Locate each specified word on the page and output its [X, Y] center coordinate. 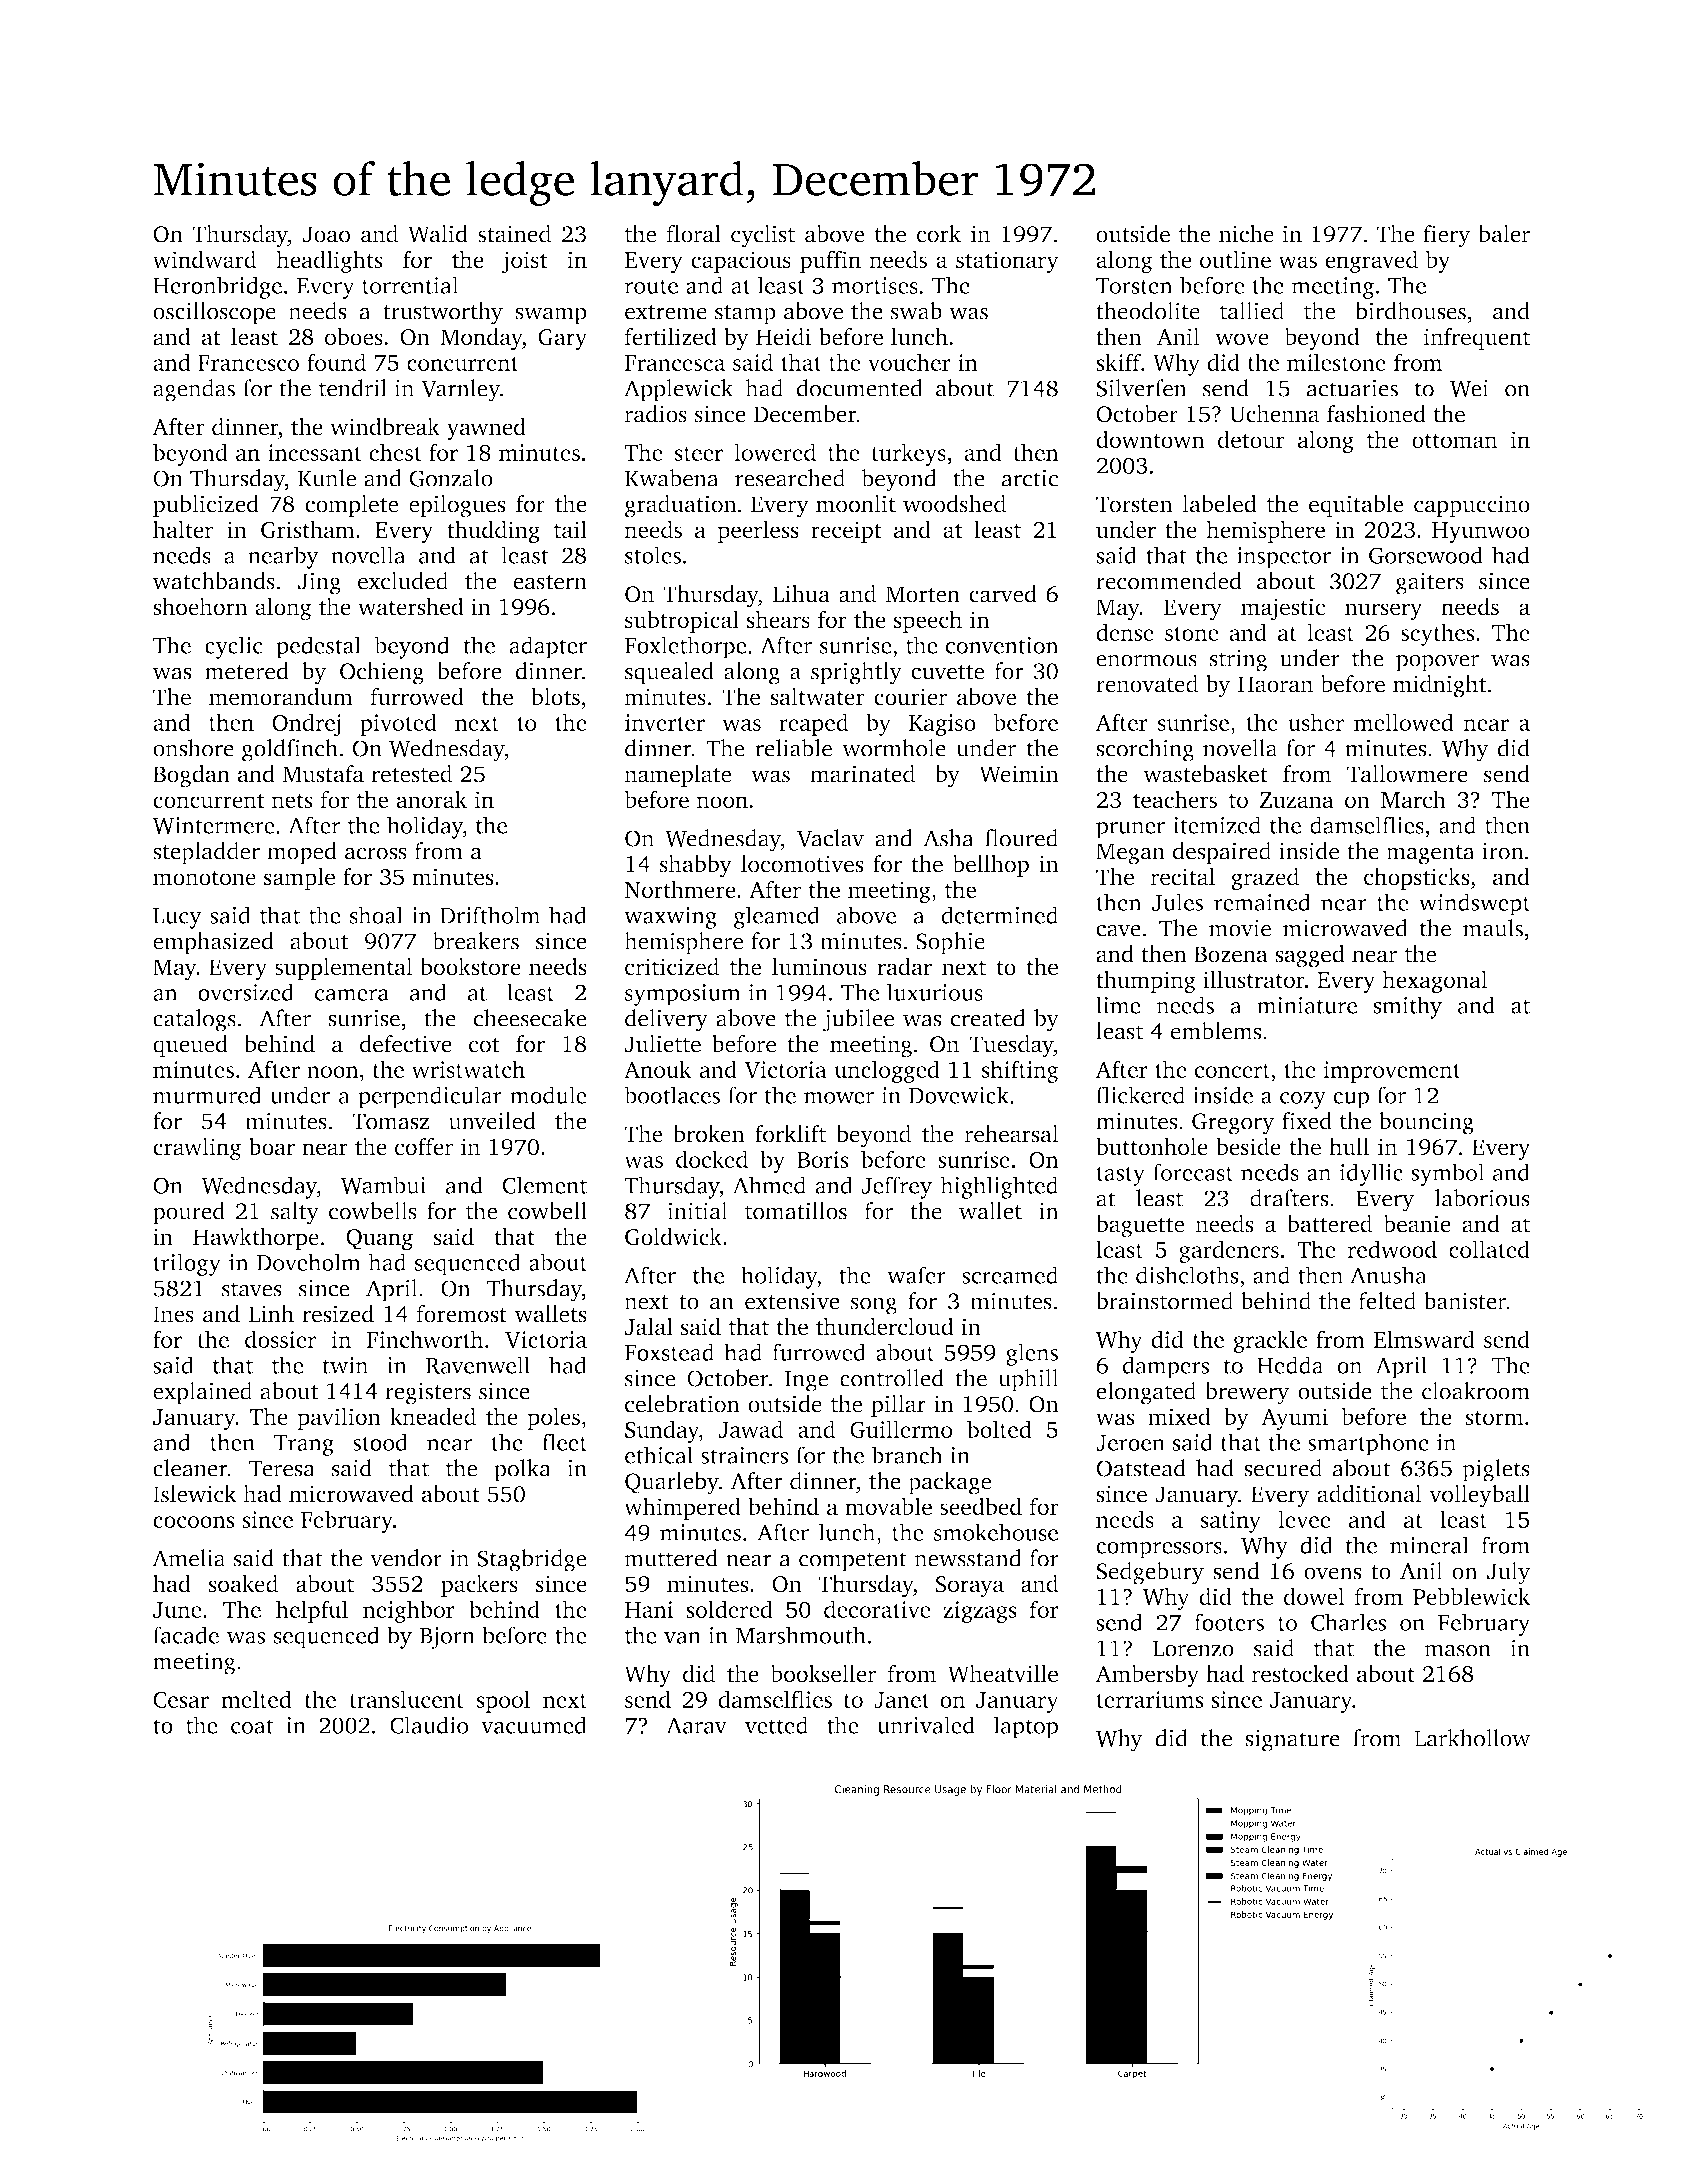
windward [204, 259]
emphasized [213, 943]
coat [252, 1726]
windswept [1474, 904]
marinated [862, 774]
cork [939, 234]
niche [1246, 234]
